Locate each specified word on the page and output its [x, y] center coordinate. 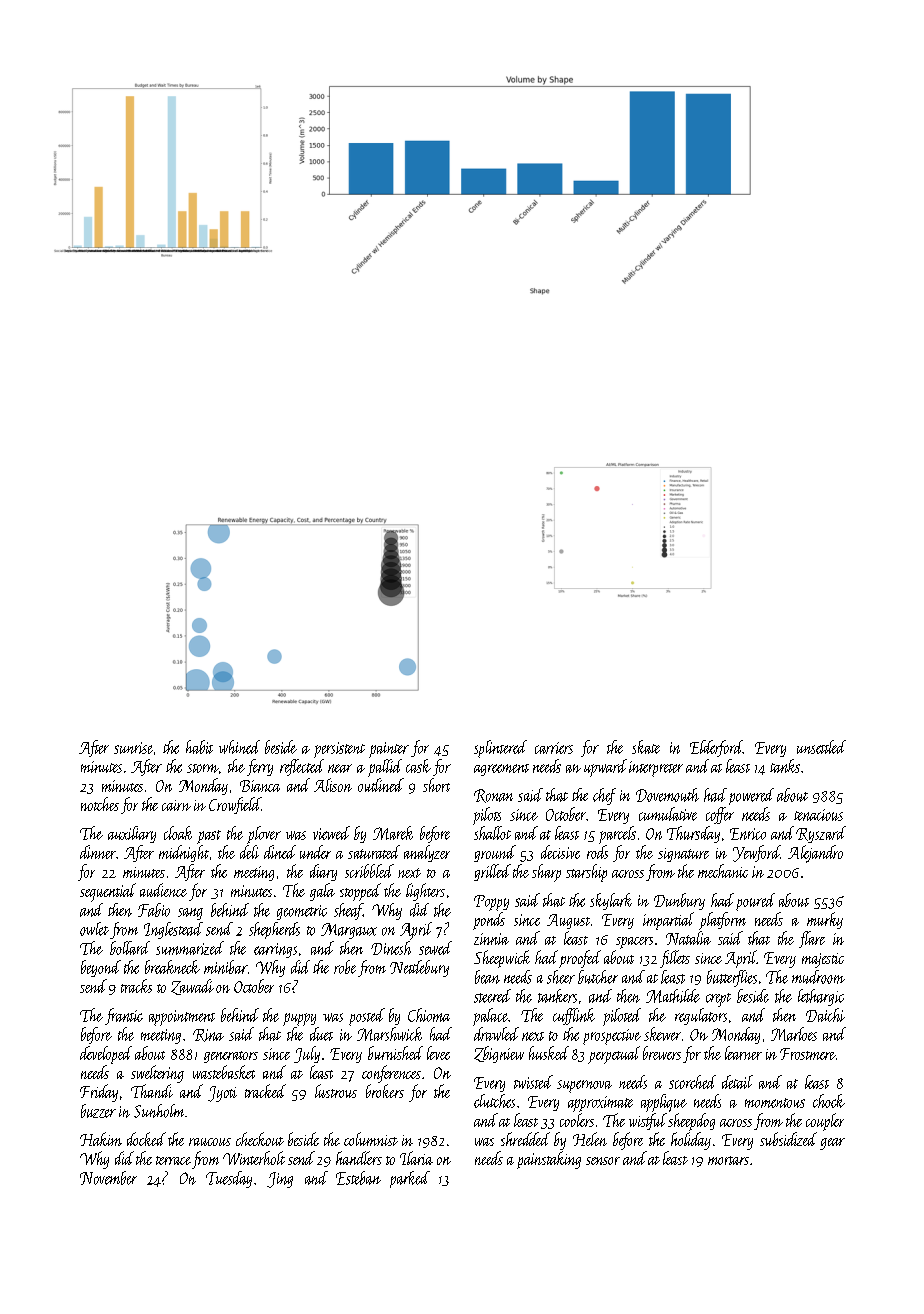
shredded [525, 1139]
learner [743, 1053]
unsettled [821, 747]
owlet [94, 929]
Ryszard [821, 834]
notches [100, 804]
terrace [173, 1160]
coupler [825, 1122]
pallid [385, 768]
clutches [494, 1101]
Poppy [491, 903]
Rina [208, 1035]
